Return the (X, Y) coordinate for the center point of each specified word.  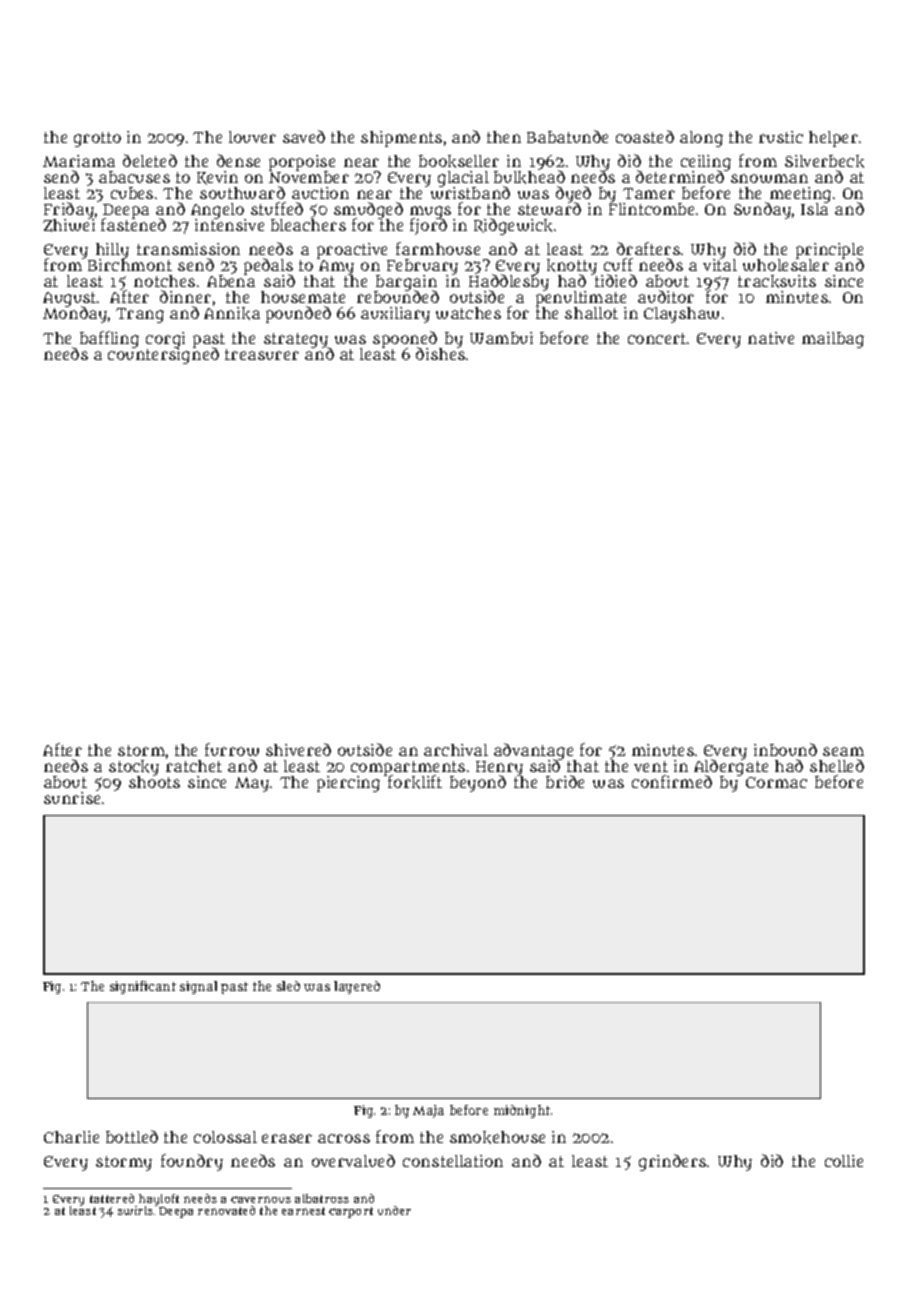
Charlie (71, 1137)
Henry (499, 768)
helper (833, 139)
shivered (298, 749)
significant (143, 987)
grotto (97, 139)
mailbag (833, 340)
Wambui (501, 338)
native (771, 338)
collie (844, 1161)
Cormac (776, 782)
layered (357, 987)
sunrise (72, 798)
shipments (401, 139)
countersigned (163, 356)
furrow (232, 749)
